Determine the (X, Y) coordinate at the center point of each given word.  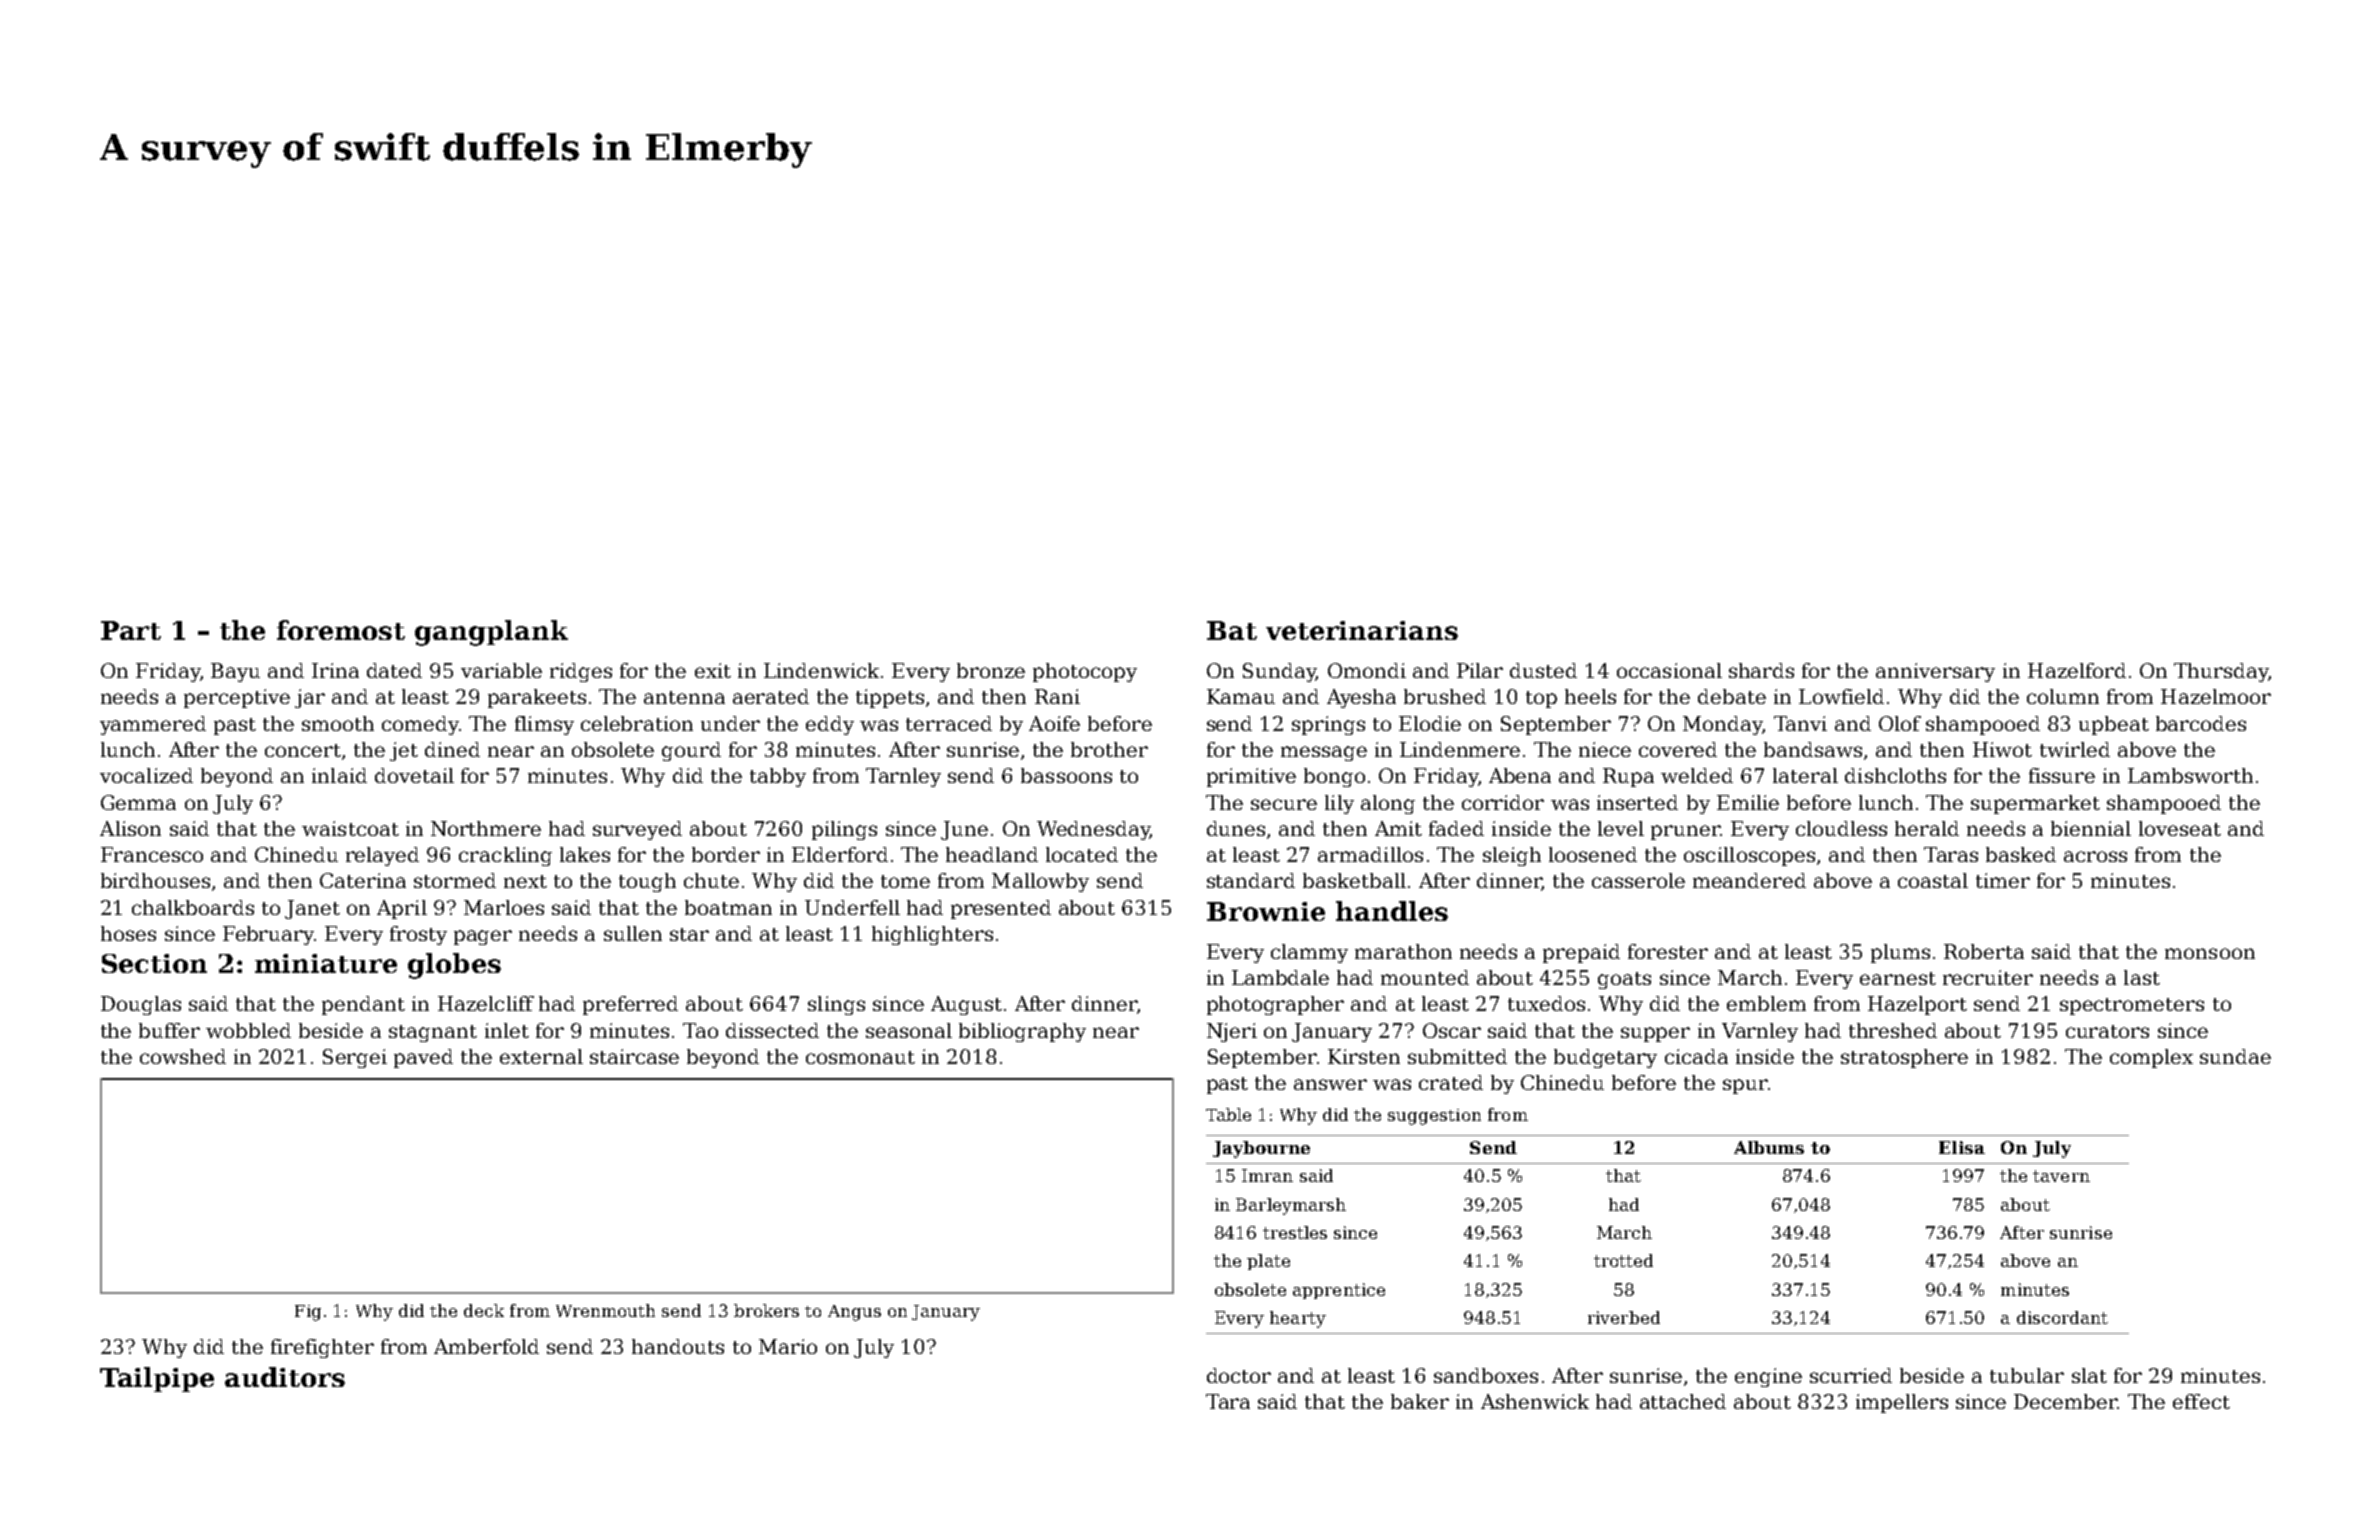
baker (1420, 1401)
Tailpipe (157, 1379)
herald (1927, 828)
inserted (1637, 802)
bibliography (1022, 1032)
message (1324, 753)
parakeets (537, 698)
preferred (630, 1005)
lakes (585, 854)
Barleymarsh (1291, 1206)
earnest (1898, 978)
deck (484, 1310)
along (1388, 804)
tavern (2061, 1176)
